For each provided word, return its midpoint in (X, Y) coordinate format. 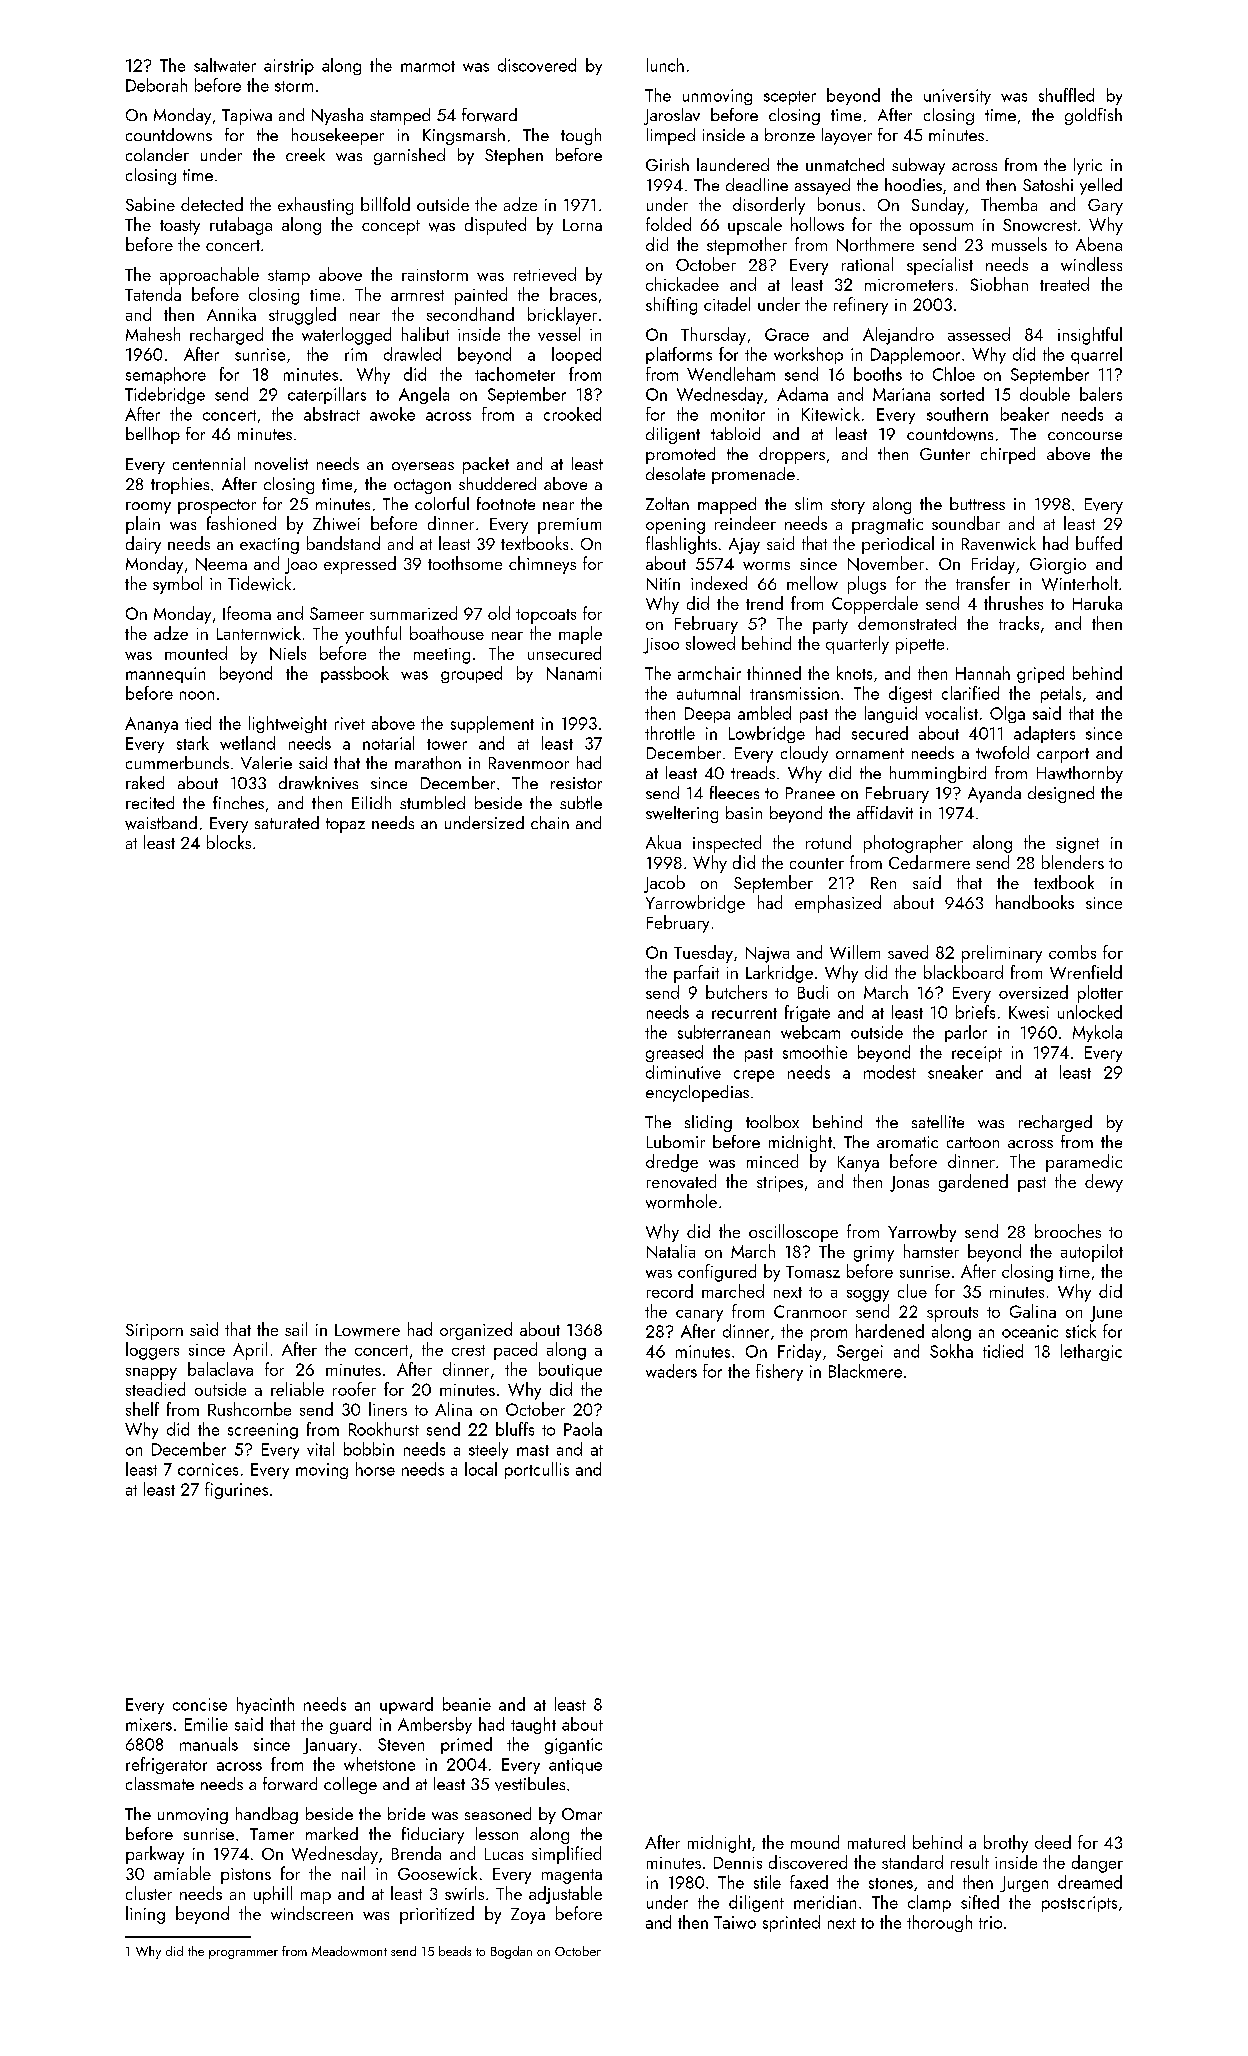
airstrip (289, 67)
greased (674, 1053)
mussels (1019, 244)
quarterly (857, 645)
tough (581, 136)
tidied (1003, 1351)
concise (200, 1704)
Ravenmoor (529, 763)
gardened (973, 1183)
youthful (373, 635)
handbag (267, 1815)
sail (296, 1329)
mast (533, 1450)
